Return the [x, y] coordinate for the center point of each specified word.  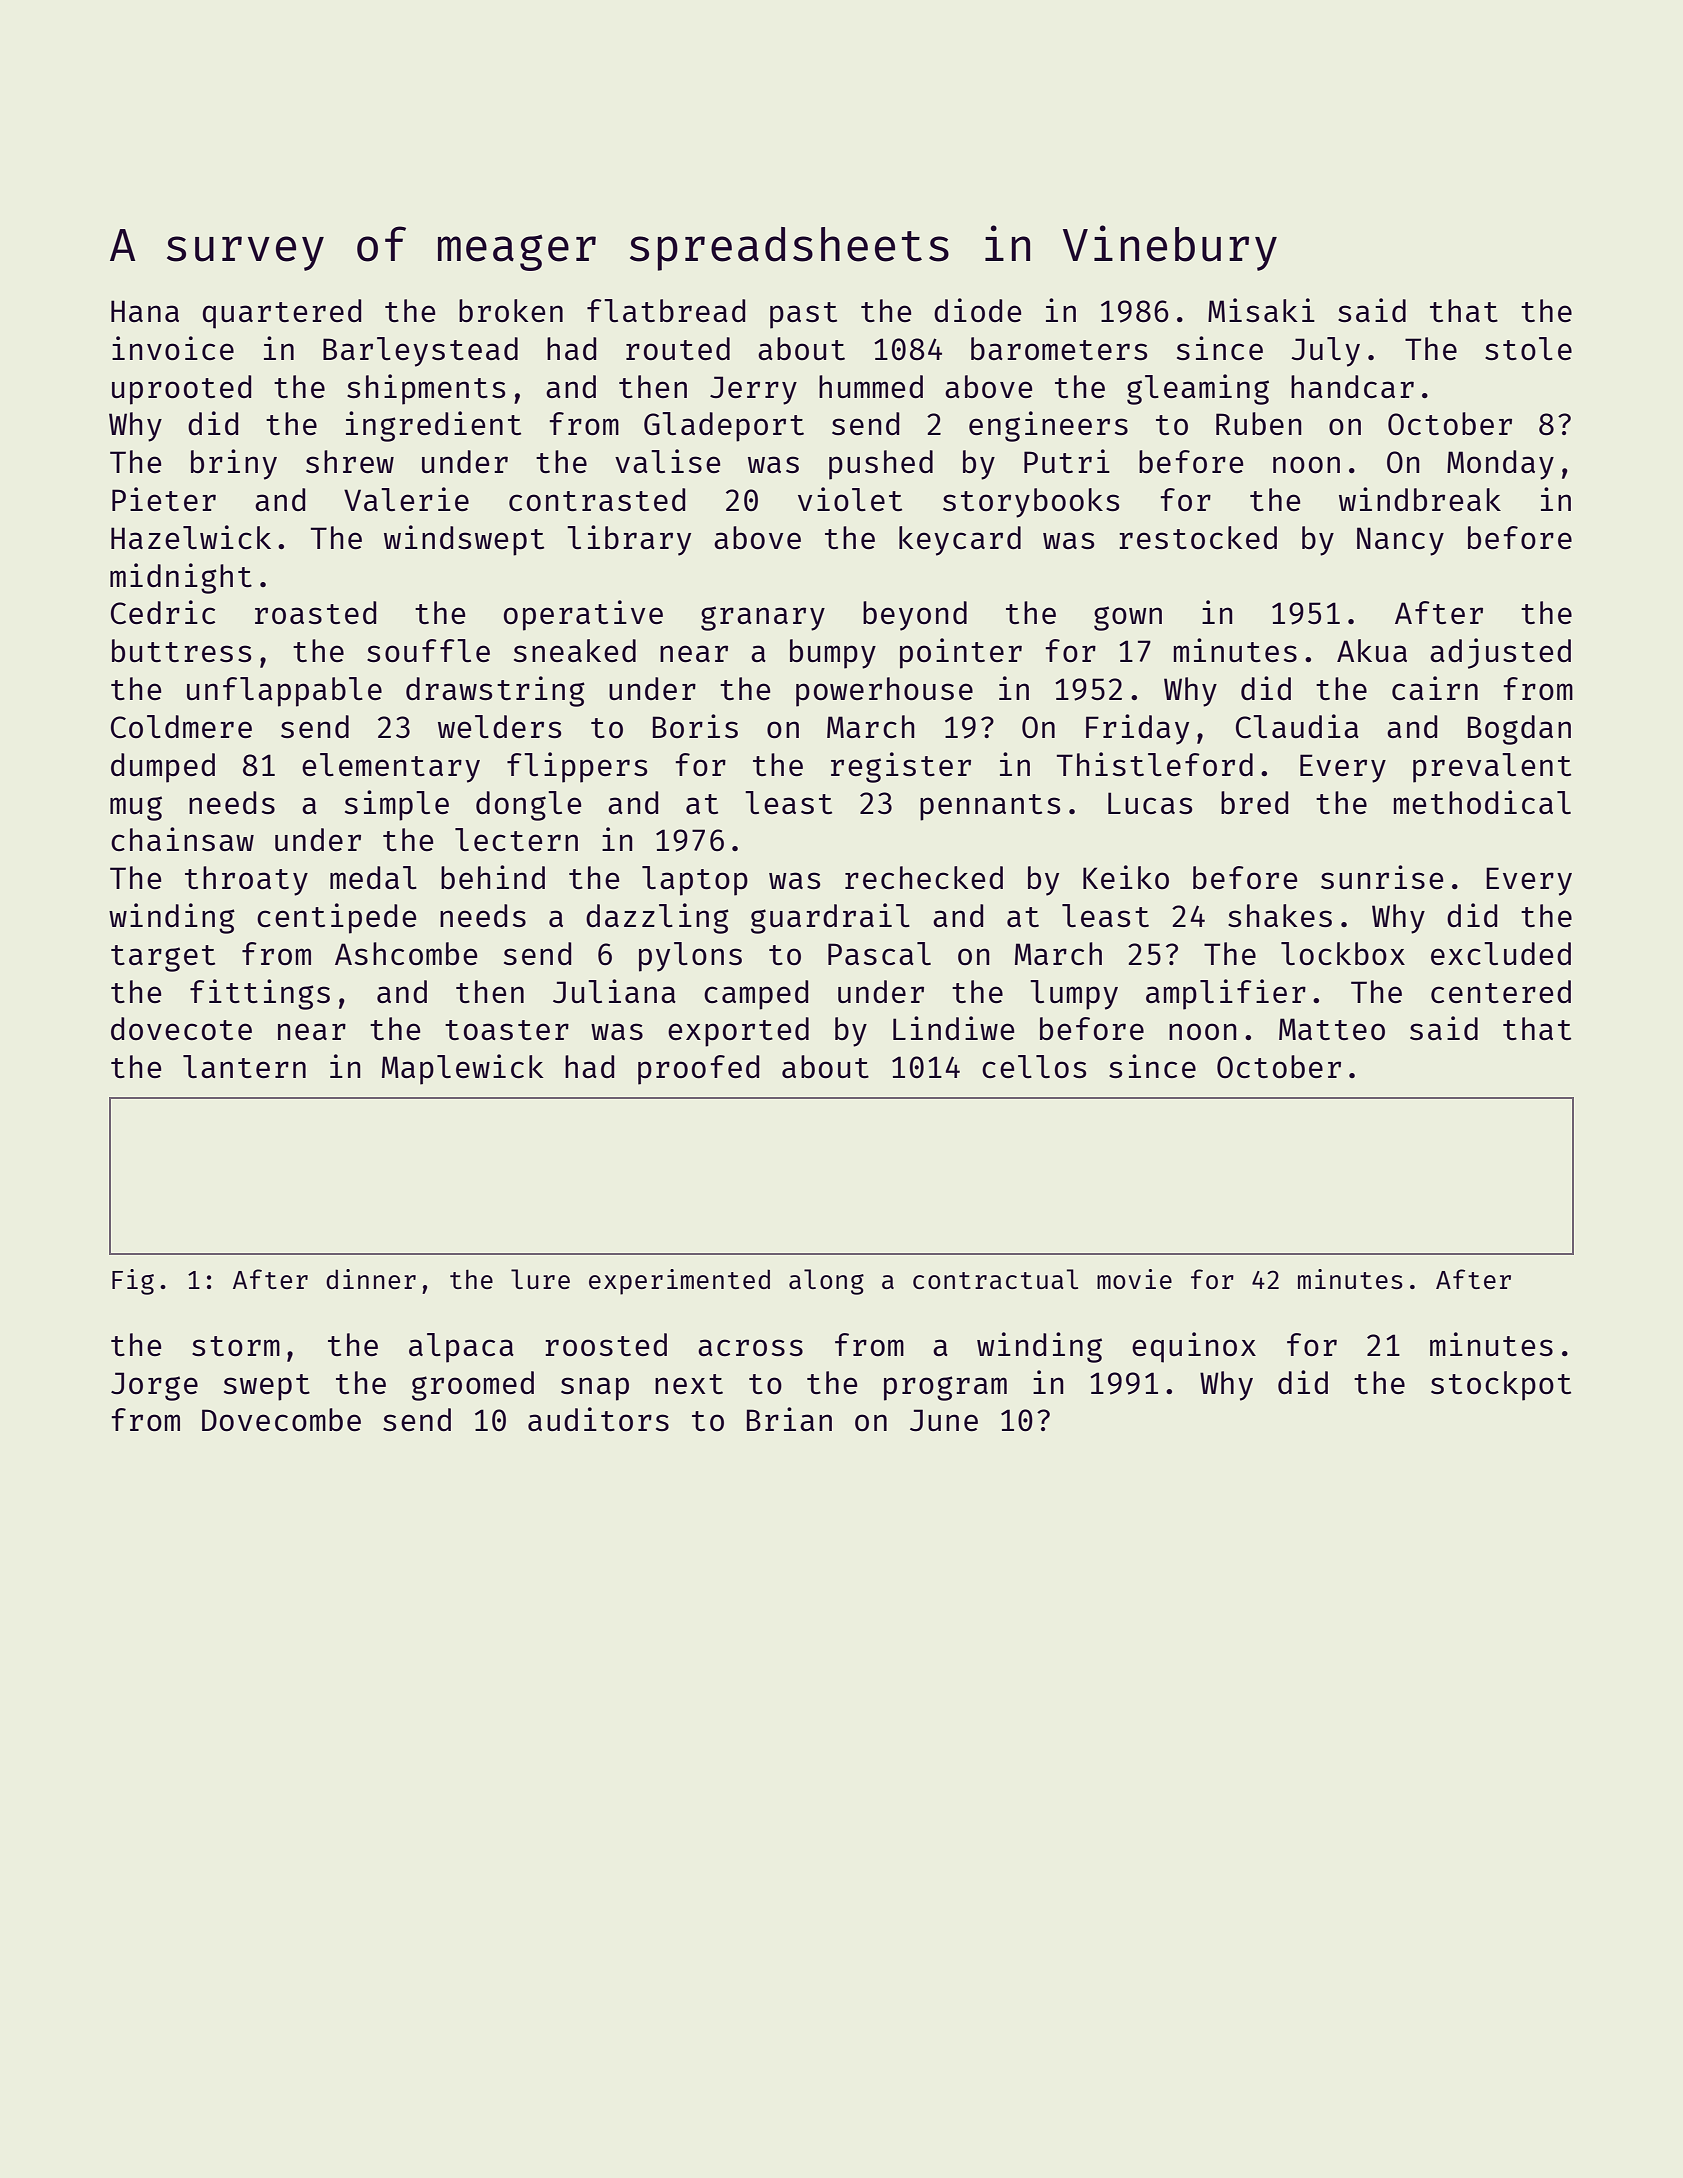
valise [667, 461]
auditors [598, 1419]
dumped [163, 768]
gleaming [1198, 389]
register [901, 767]
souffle [428, 651]
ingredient [433, 426]
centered [1501, 991]
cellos [1034, 1067]
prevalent [1492, 768]
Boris [695, 726]
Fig [133, 1282]
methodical [1482, 802]
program [945, 1388]
